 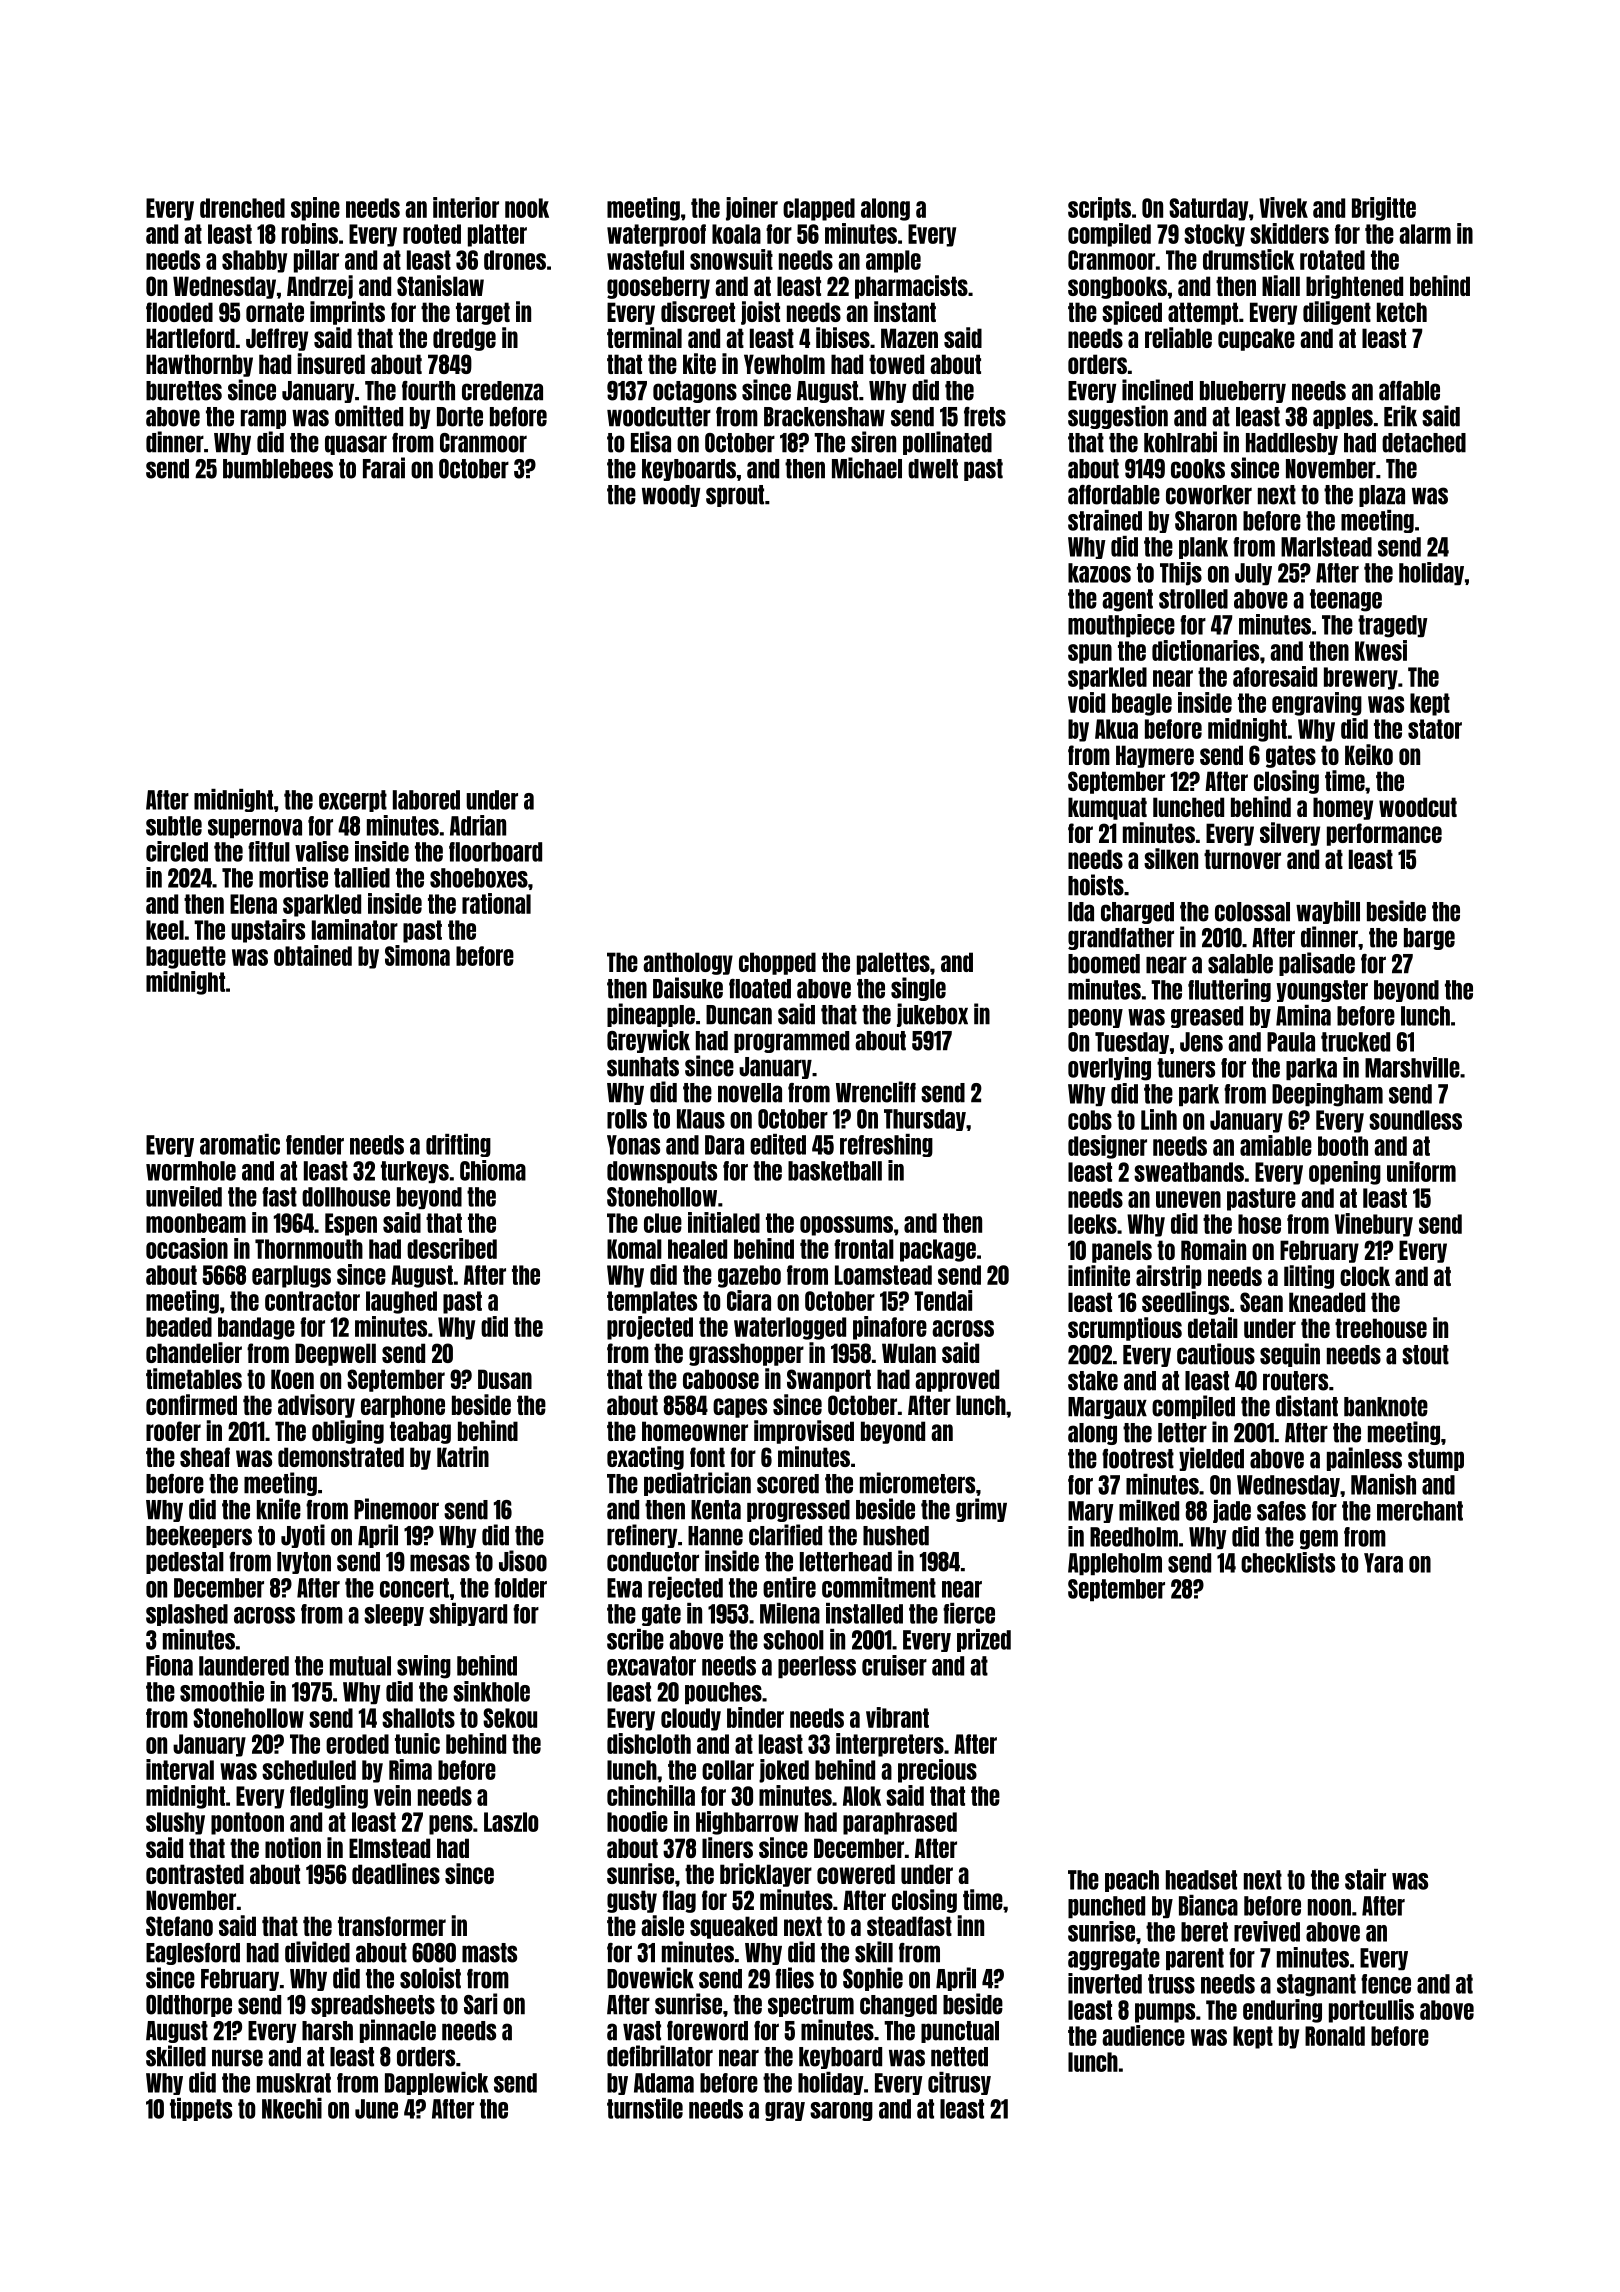 I want to click on plaza, so click(x=1382, y=496).
